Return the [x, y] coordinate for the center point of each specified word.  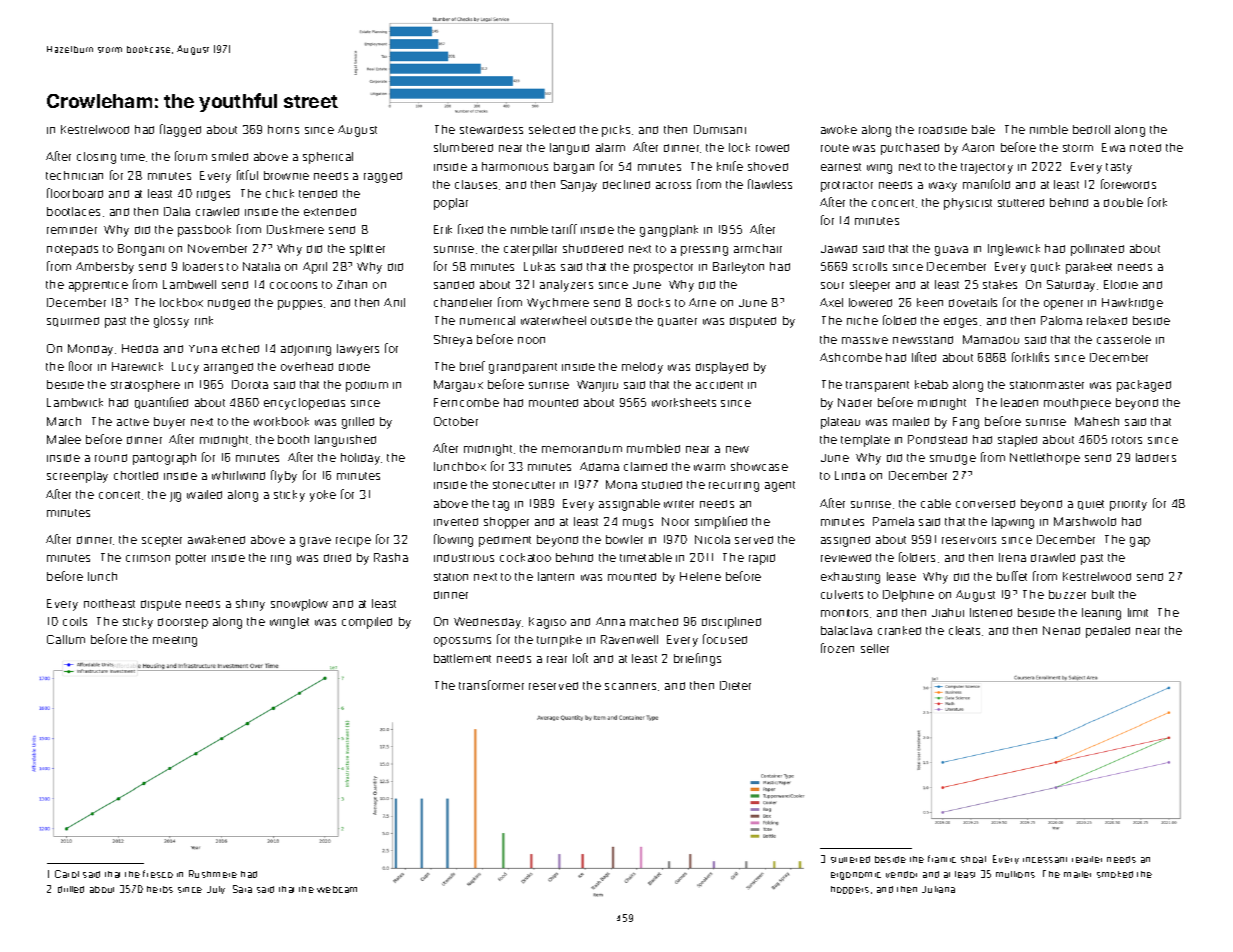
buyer [169, 423]
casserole [1124, 339]
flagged [180, 130]
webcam [337, 889]
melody [642, 368]
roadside [943, 130]
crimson [148, 558]
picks [616, 131]
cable [936, 503]
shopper [506, 523]
